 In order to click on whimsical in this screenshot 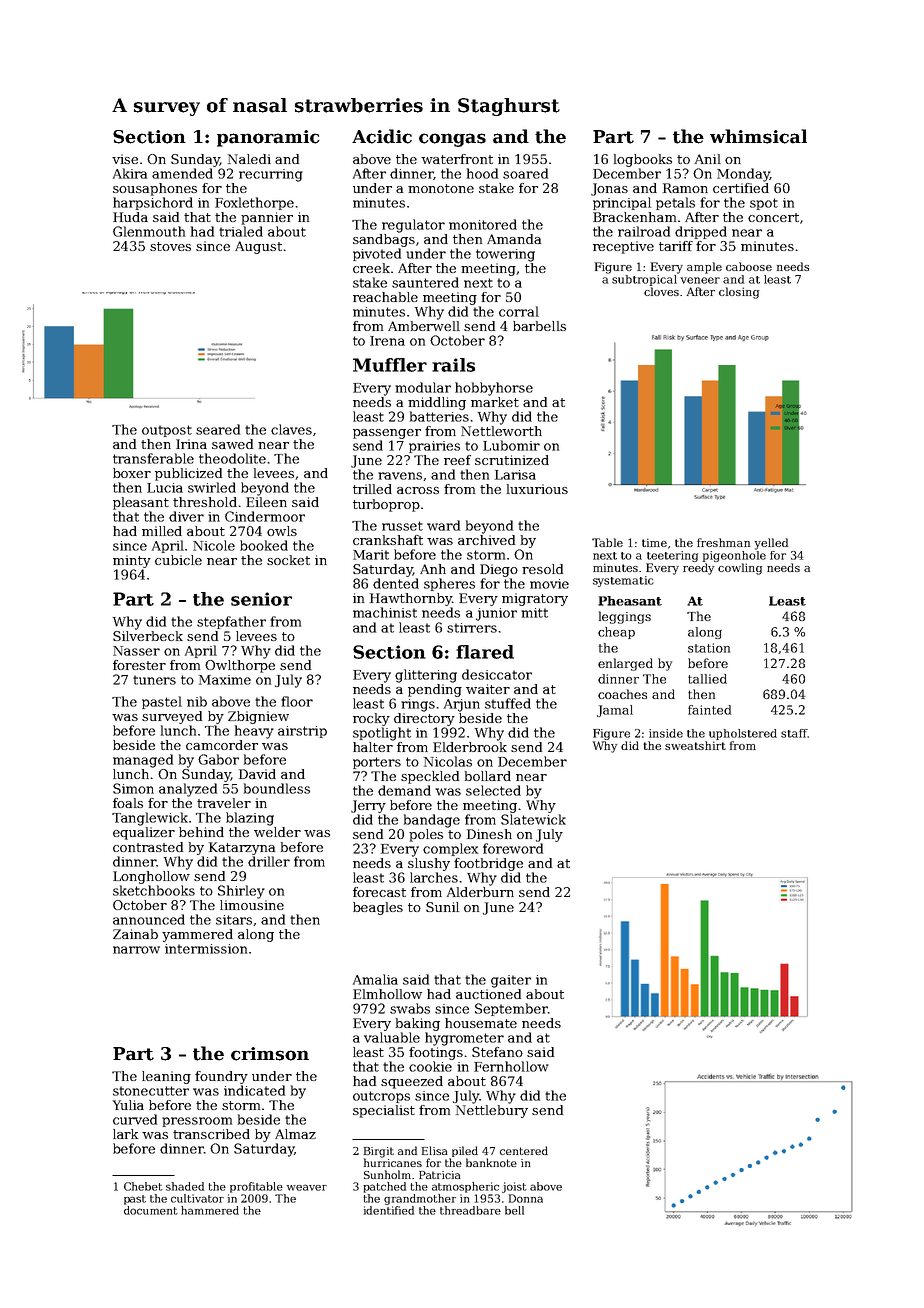, I will do `click(758, 136)`.
